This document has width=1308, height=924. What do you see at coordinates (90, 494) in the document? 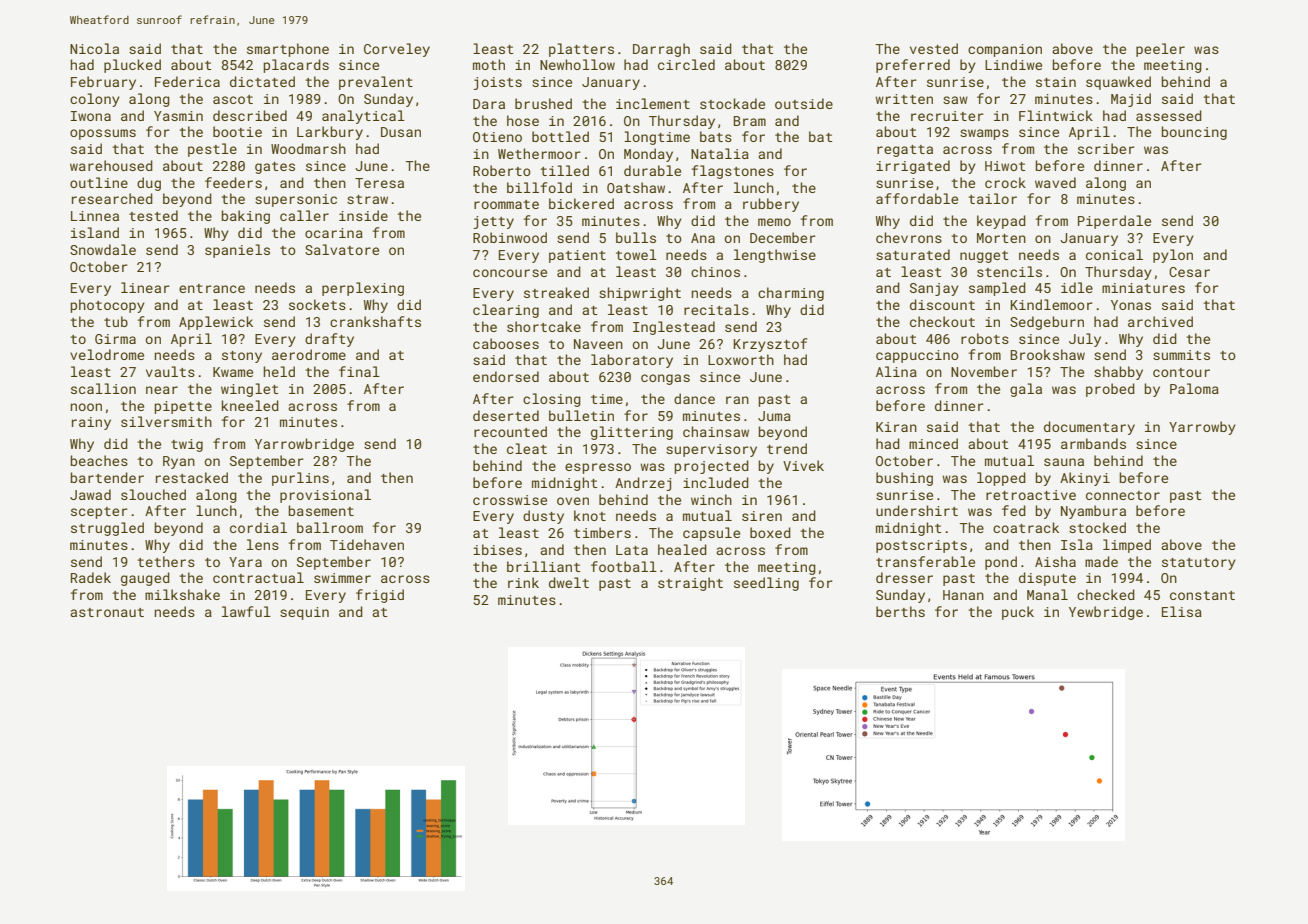
I see `Jawad` at bounding box center [90, 494].
